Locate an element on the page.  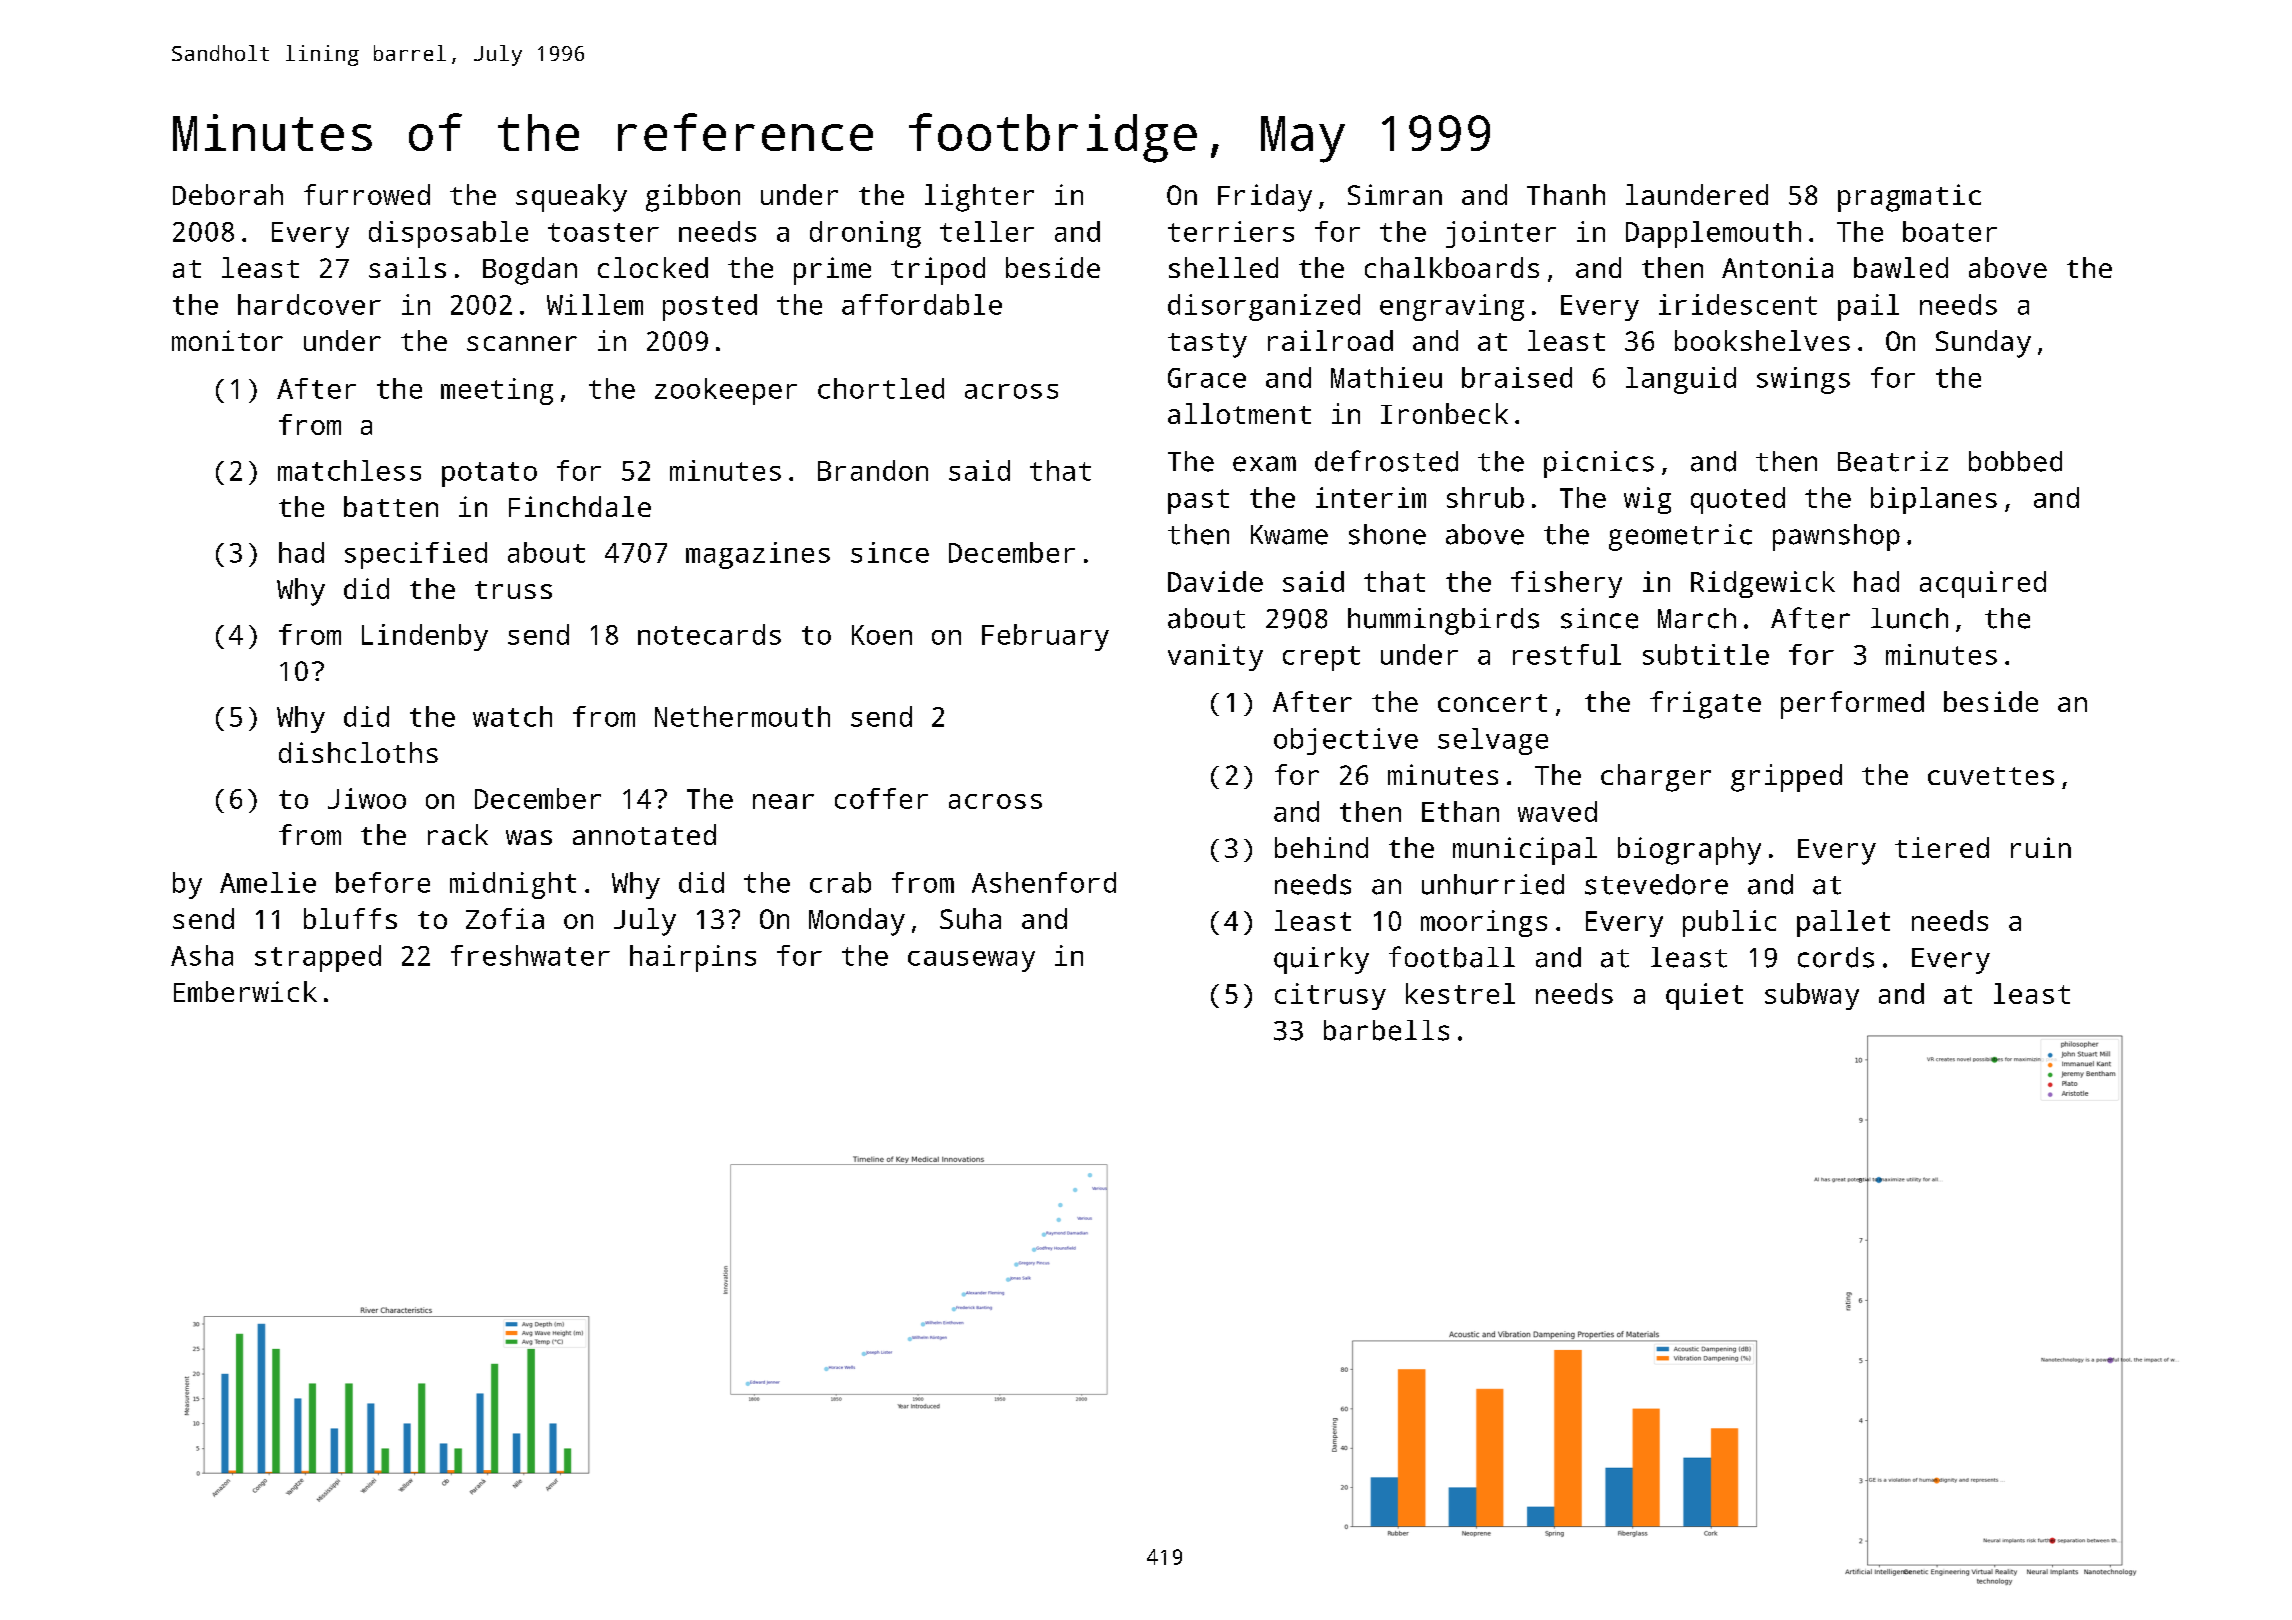
dishcloths is located at coordinates (358, 752).
